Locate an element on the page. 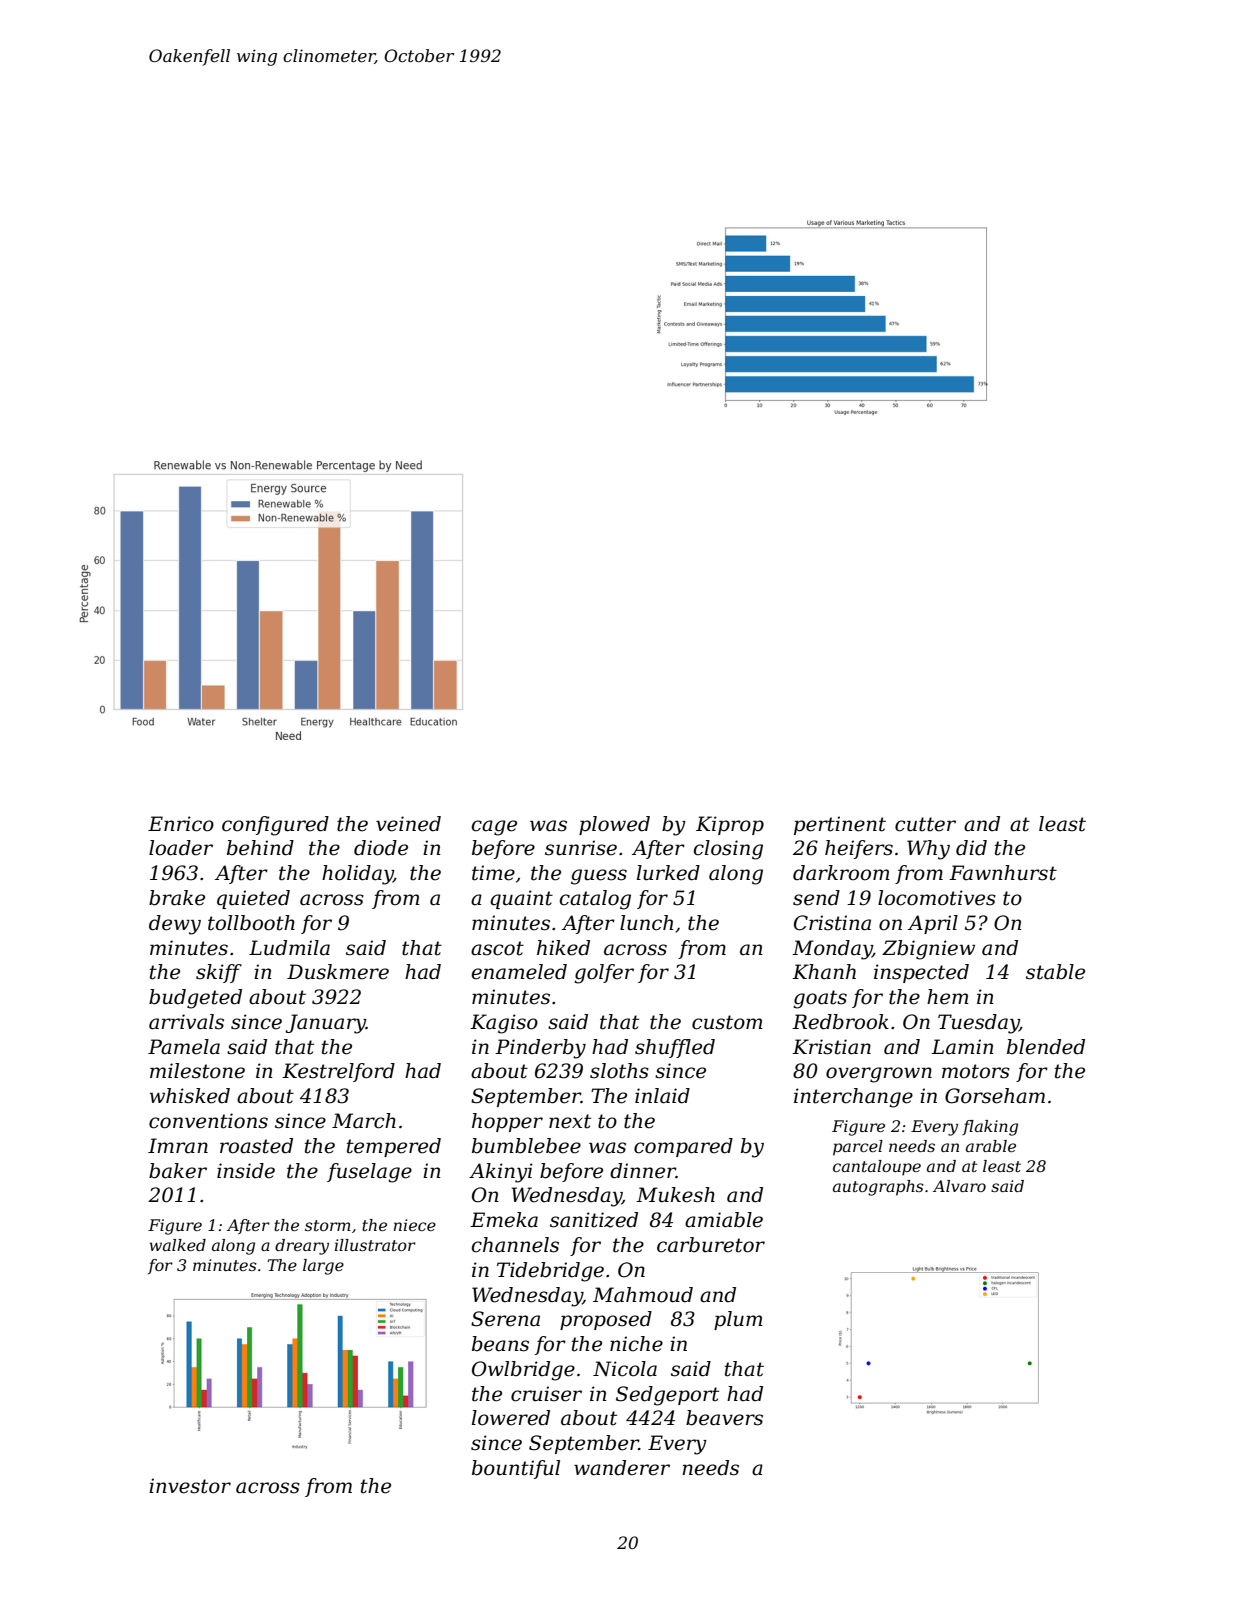  Duskmere is located at coordinates (338, 972).
